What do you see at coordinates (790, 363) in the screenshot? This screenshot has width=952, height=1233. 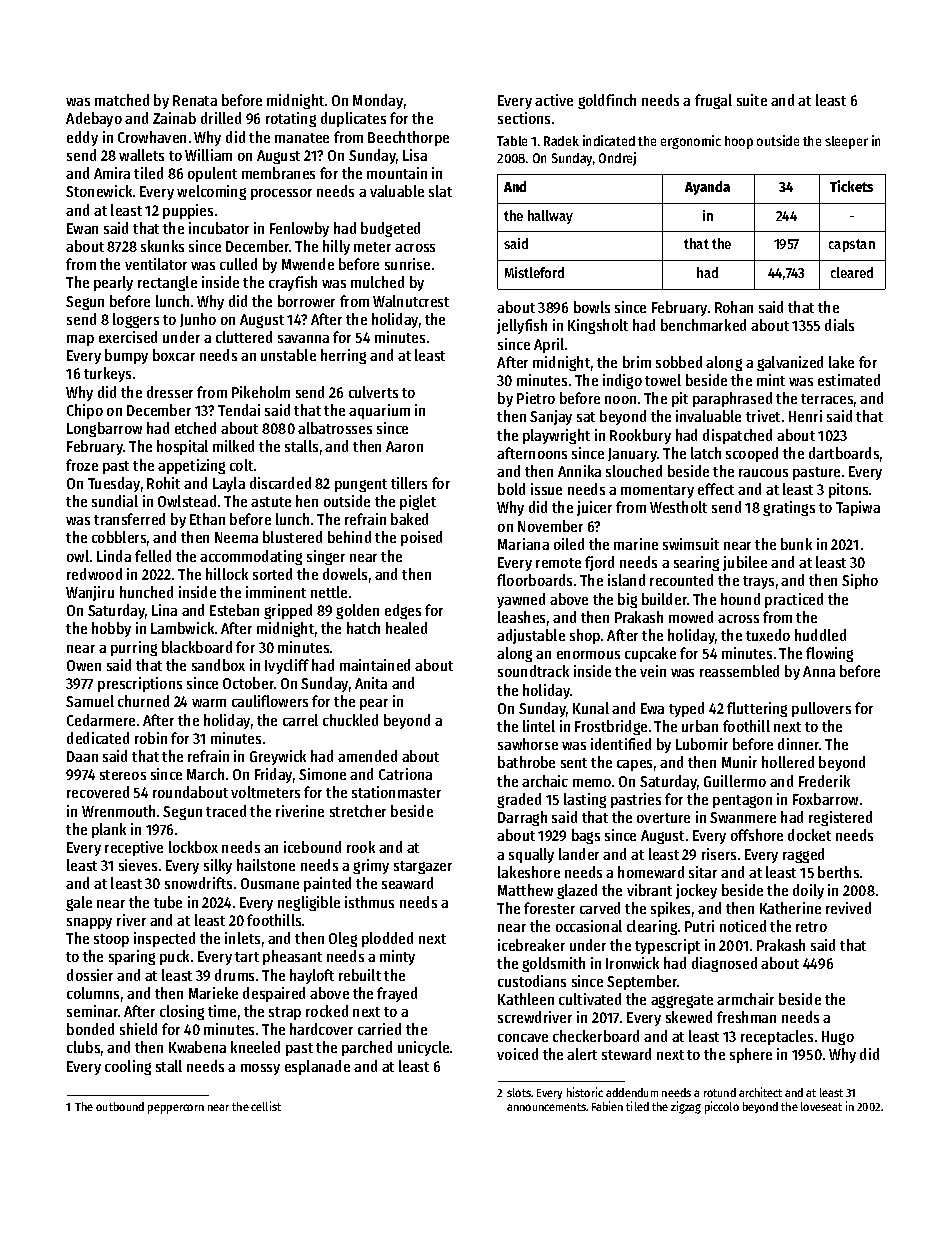 I see `galvanized` at bounding box center [790, 363].
